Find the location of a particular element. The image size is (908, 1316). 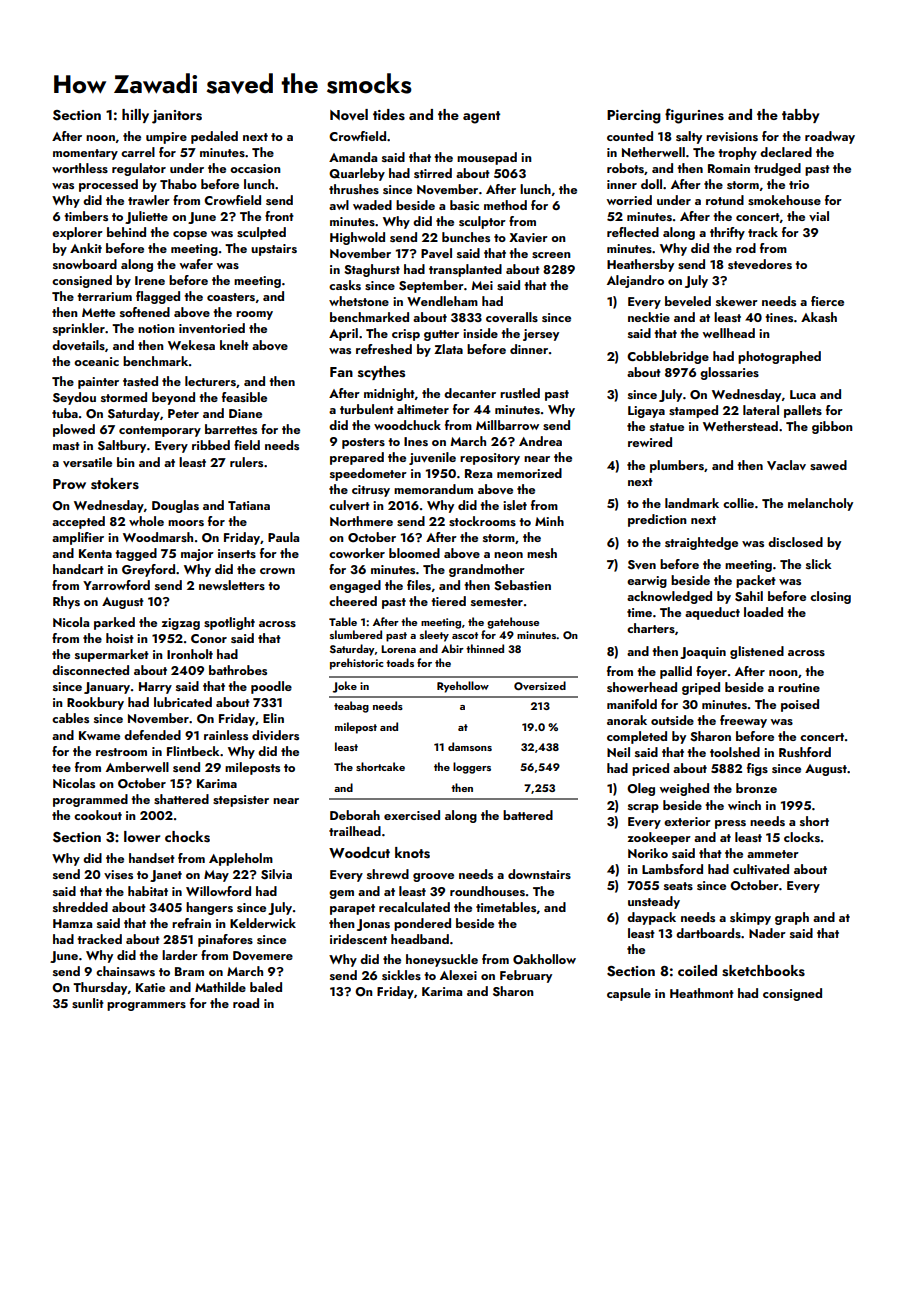

January is located at coordinates (107, 688).
